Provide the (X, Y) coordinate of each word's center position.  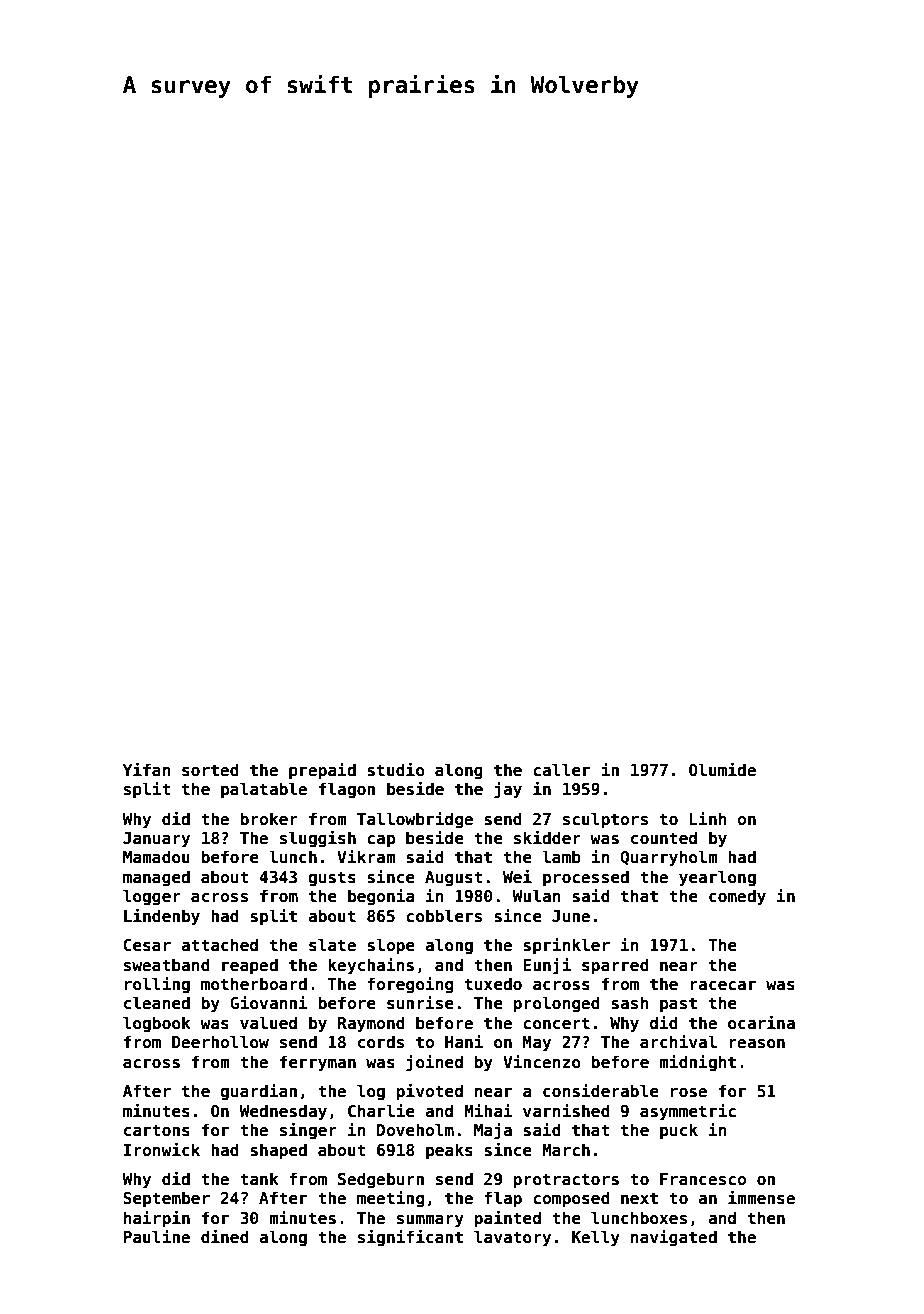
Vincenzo (542, 1062)
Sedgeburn (381, 1180)
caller (561, 770)
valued (268, 1022)
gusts (332, 879)
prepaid (322, 771)
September (166, 1199)
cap (381, 841)
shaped (278, 1151)
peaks (449, 1151)
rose (689, 1093)
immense (761, 1198)
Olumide (722, 770)
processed (586, 878)
